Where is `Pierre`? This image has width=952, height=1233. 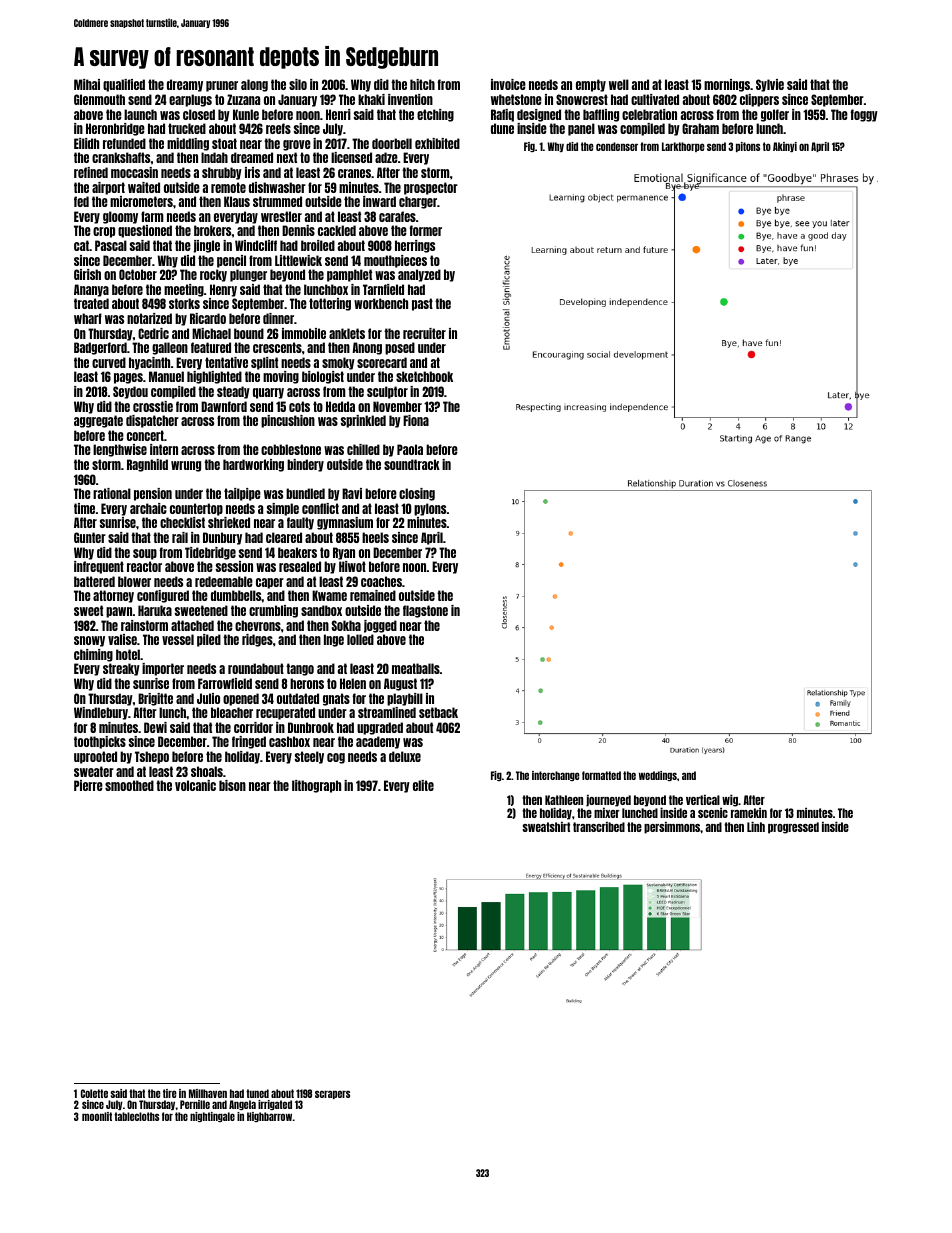 Pierre is located at coordinates (88, 785).
